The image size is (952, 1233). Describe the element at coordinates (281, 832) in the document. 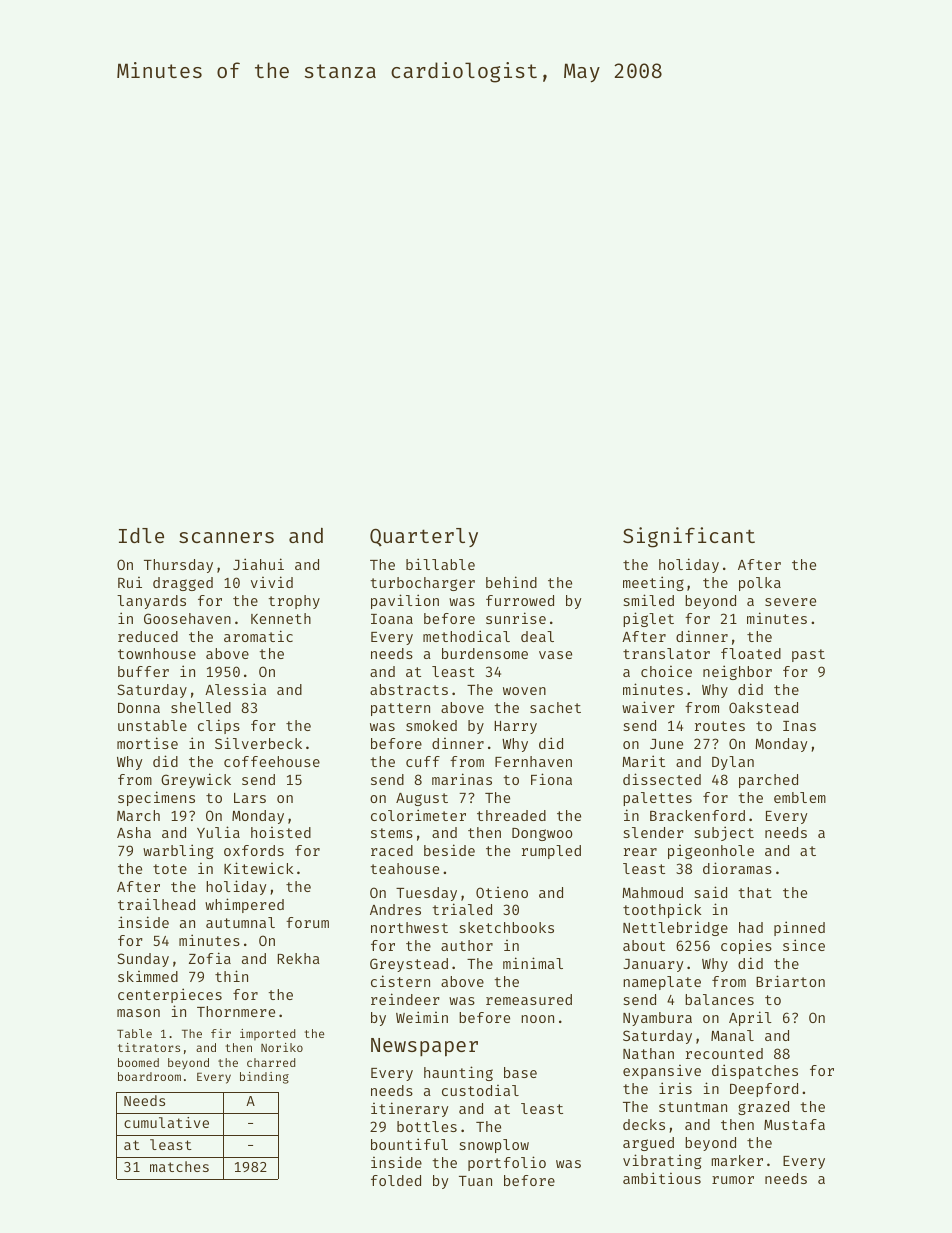

I see `hoisted` at that location.
